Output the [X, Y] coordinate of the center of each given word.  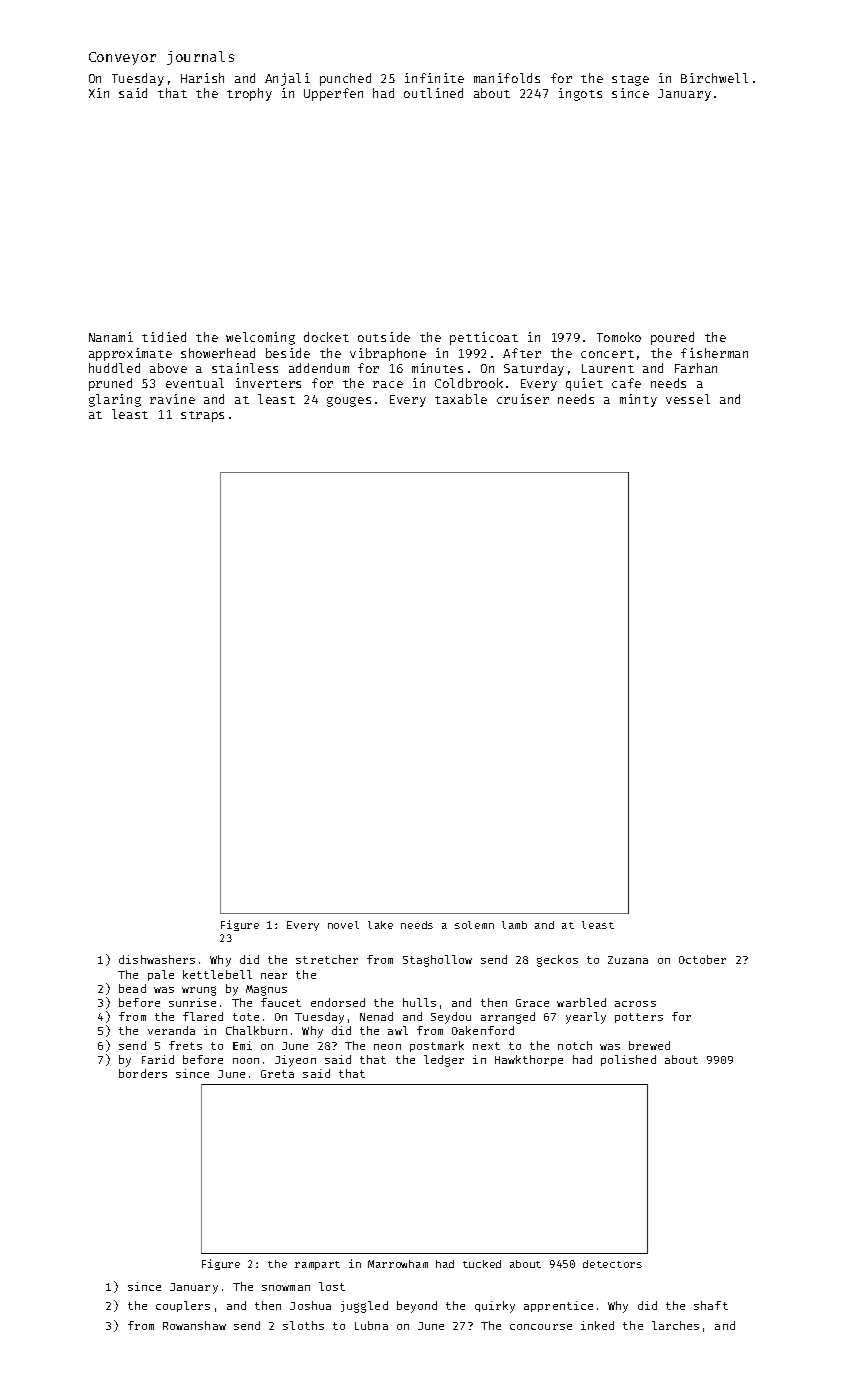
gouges [349, 402]
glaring [115, 400]
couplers [183, 1306]
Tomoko [619, 337]
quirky [495, 1307]
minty [638, 400]
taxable [461, 399]
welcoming [260, 338]
